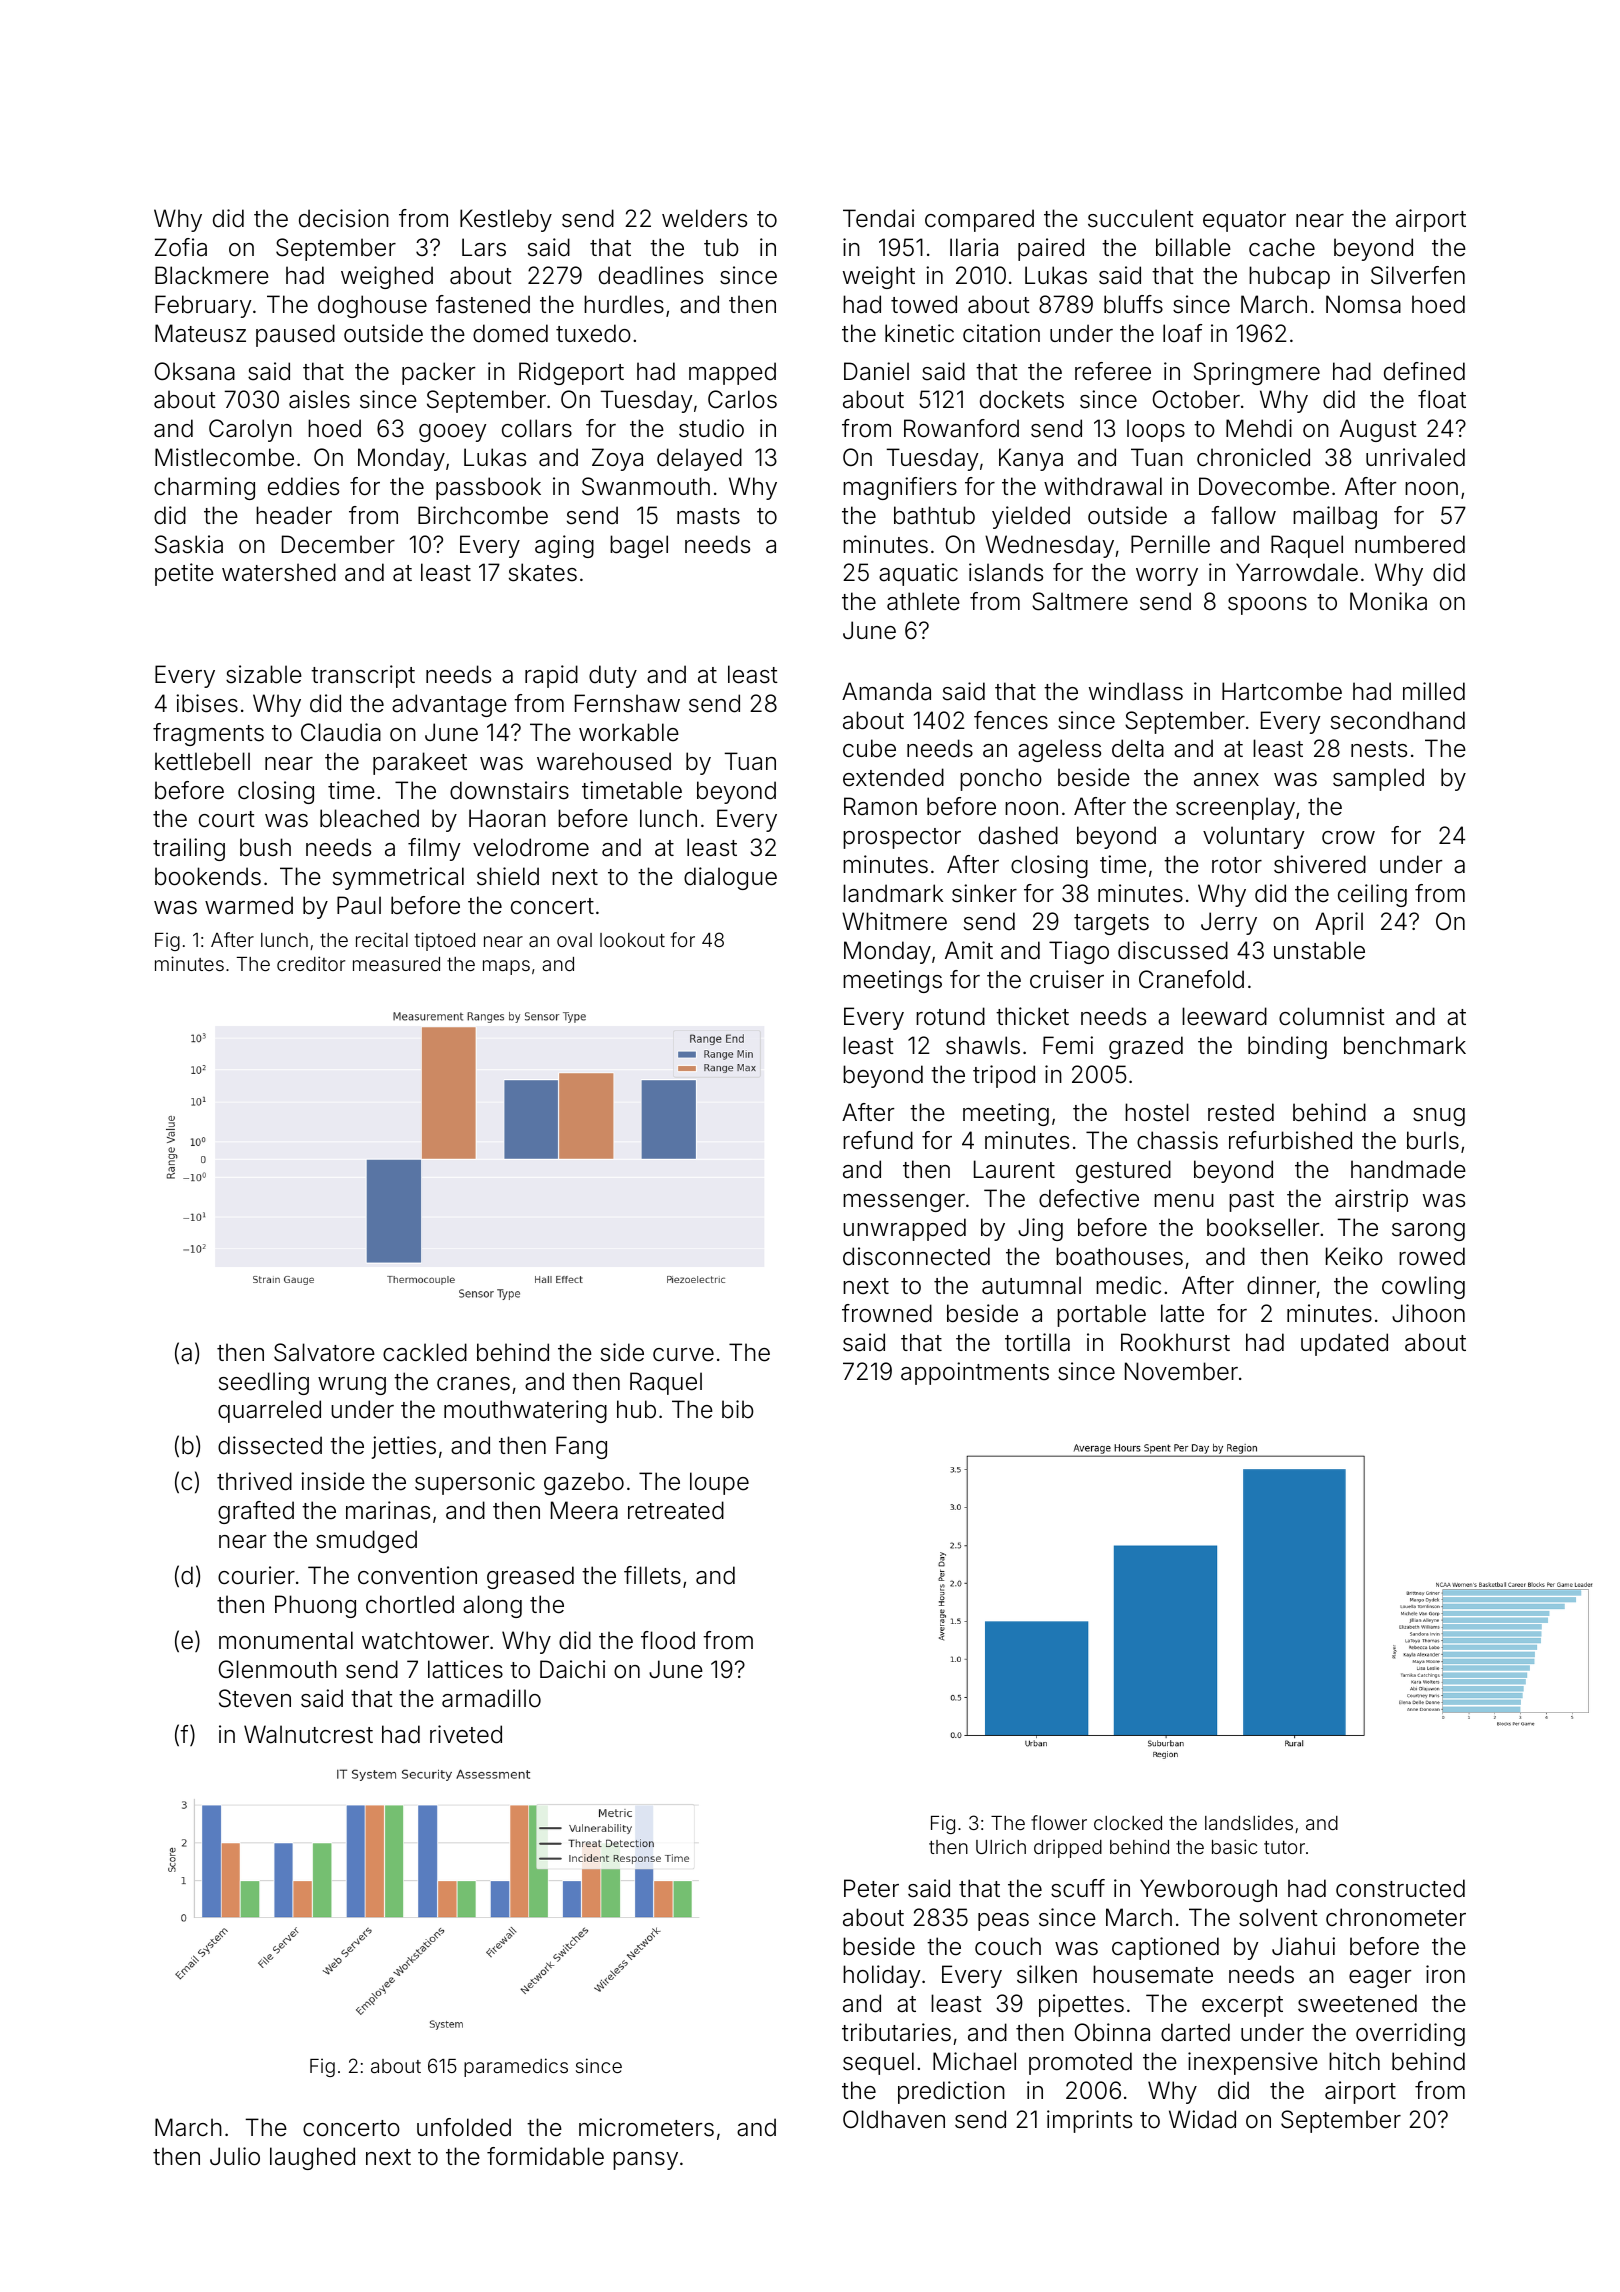  Describe the element at coordinates (324, 1352) in the image. I see `Salvatore` at that location.
